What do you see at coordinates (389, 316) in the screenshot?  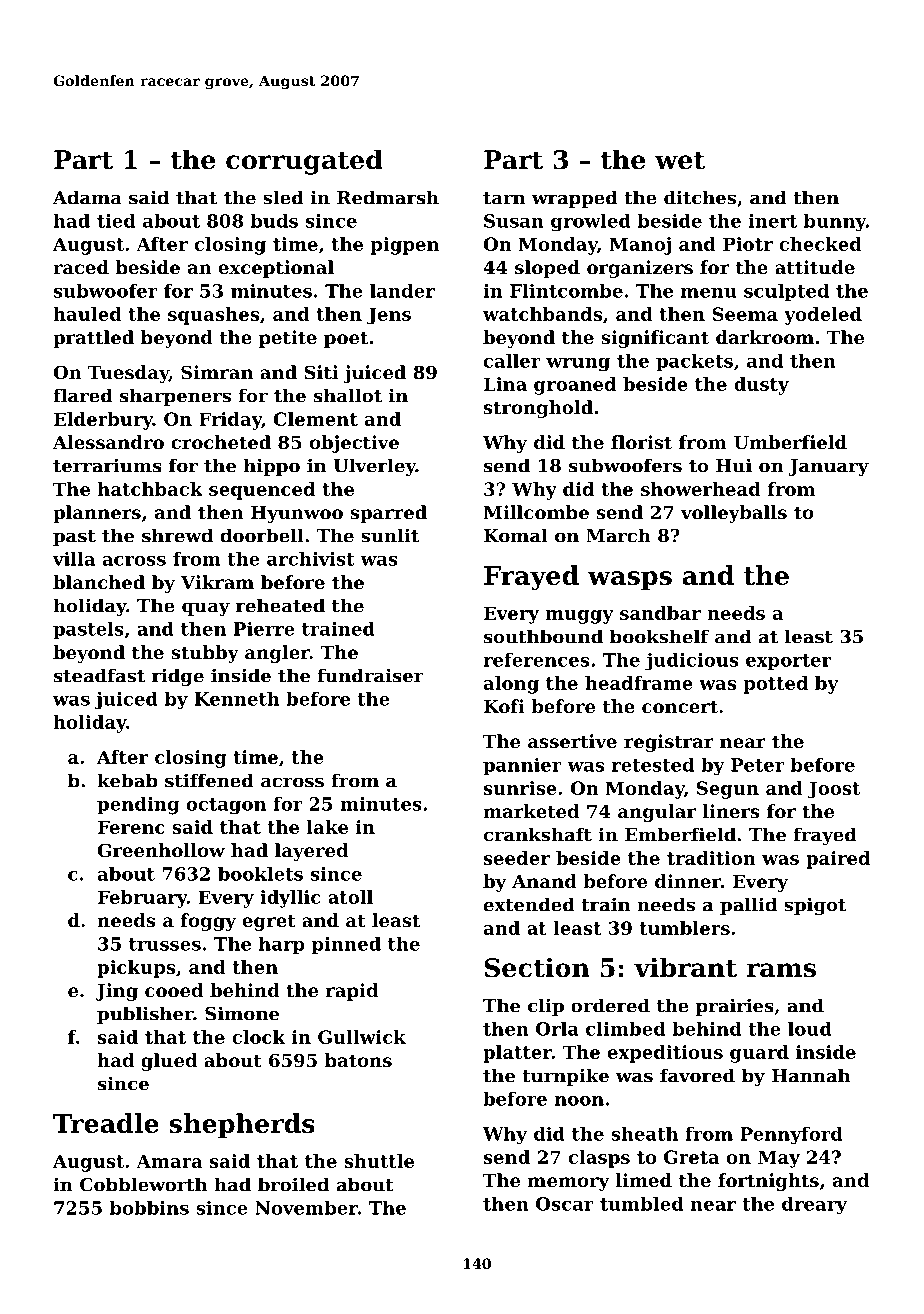 I see `Jens` at bounding box center [389, 316].
